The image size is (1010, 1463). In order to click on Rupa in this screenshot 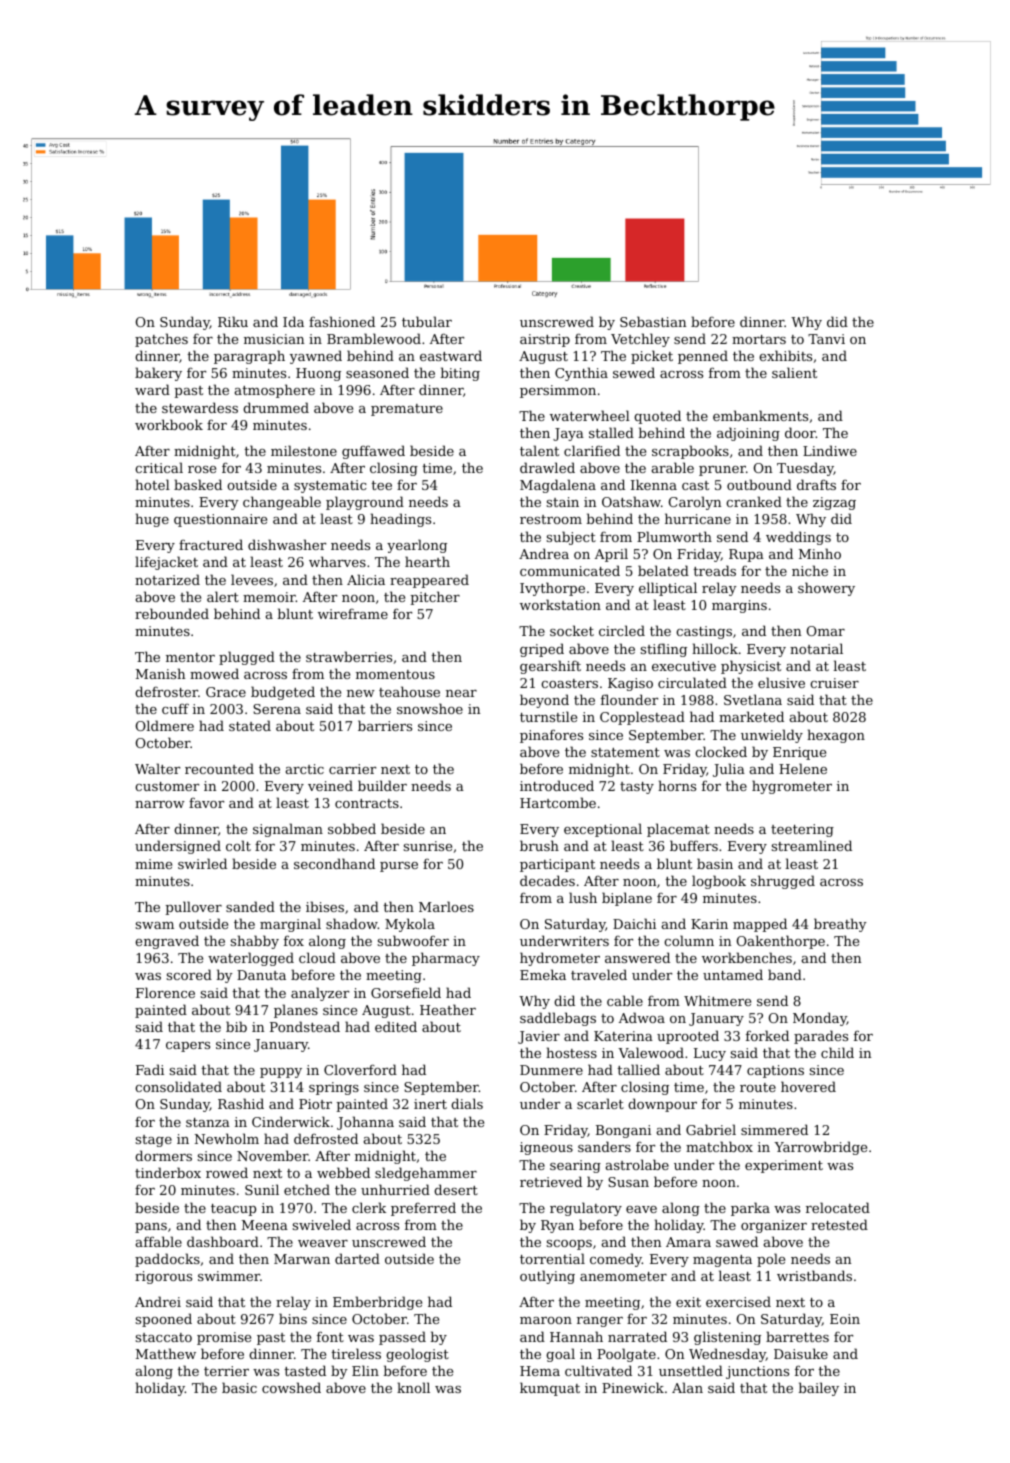, I will do `click(746, 555)`.
